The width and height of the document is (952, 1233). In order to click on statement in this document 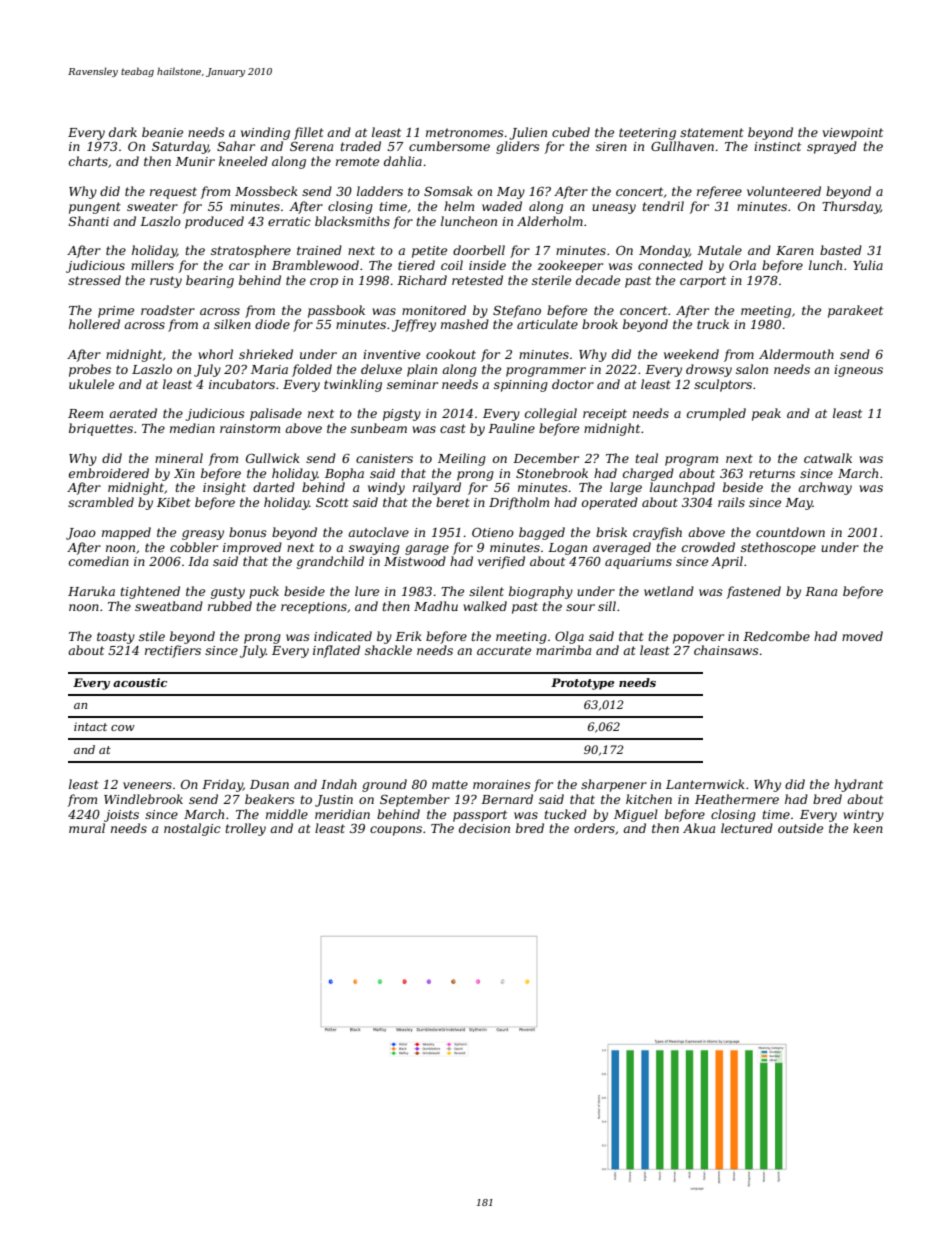, I will do `click(712, 132)`.
